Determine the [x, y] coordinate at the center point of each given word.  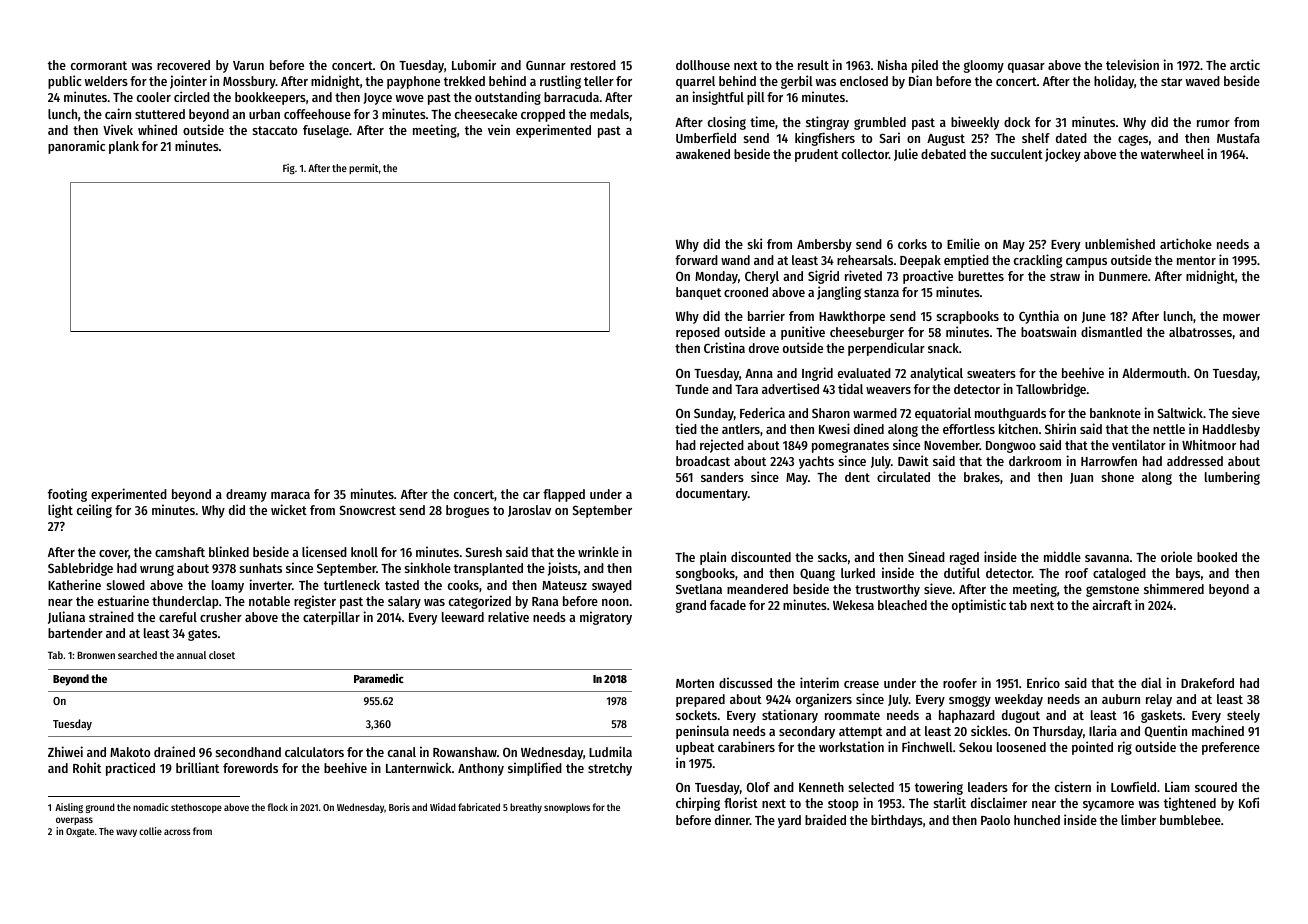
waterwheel [1172, 154]
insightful [718, 98]
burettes [981, 276]
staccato [275, 130]
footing [67, 495]
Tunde [692, 389]
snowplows [567, 808]
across [177, 832]
